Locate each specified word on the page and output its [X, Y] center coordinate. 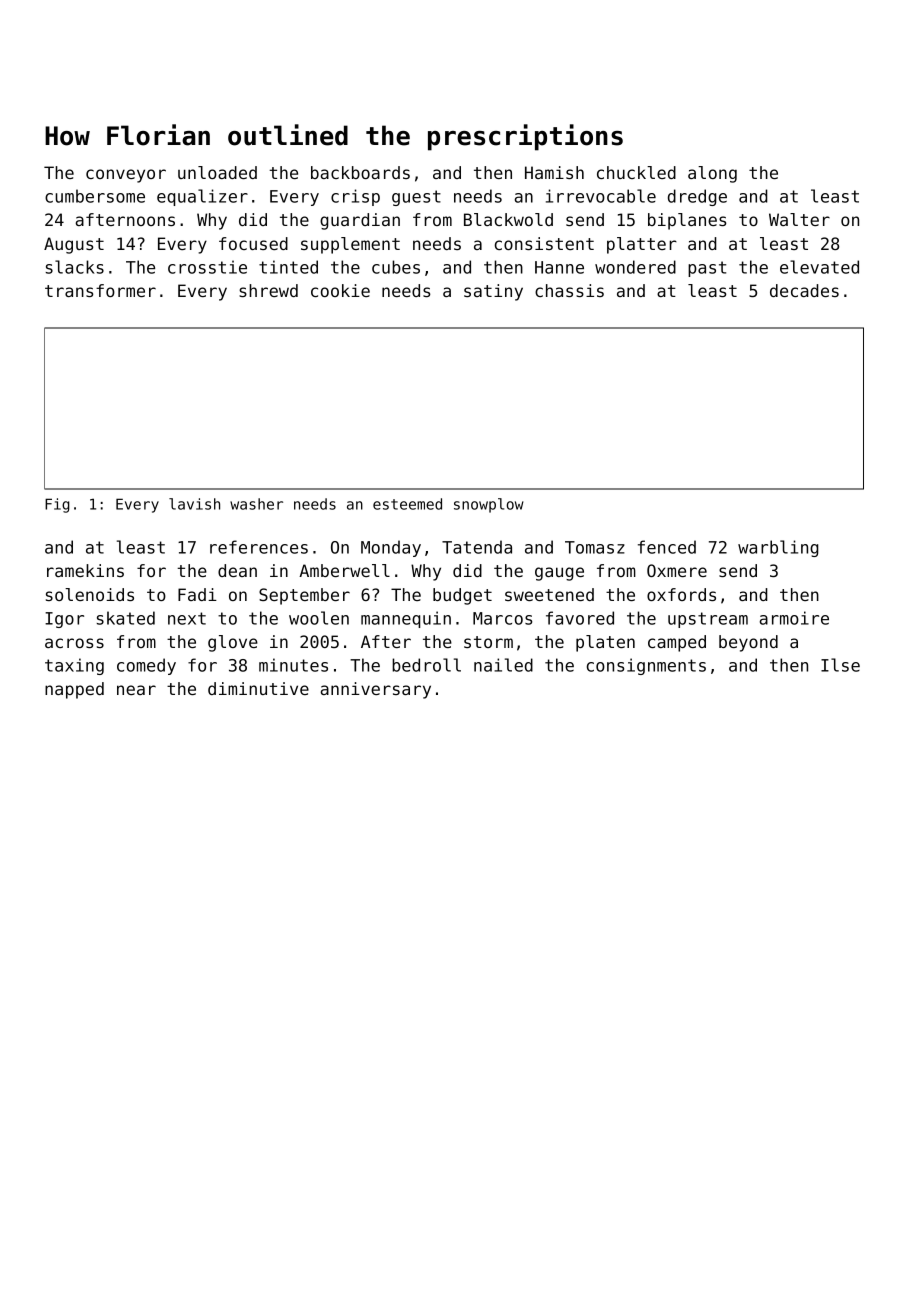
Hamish [554, 172]
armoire [794, 618]
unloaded [217, 172]
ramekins [85, 570]
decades [804, 290]
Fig [57, 505]
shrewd [268, 290]
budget [462, 596]
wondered [635, 267]
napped [74, 690]
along [712, 174]
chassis [569, 290]
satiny [493, 292]
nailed [503, 665]
